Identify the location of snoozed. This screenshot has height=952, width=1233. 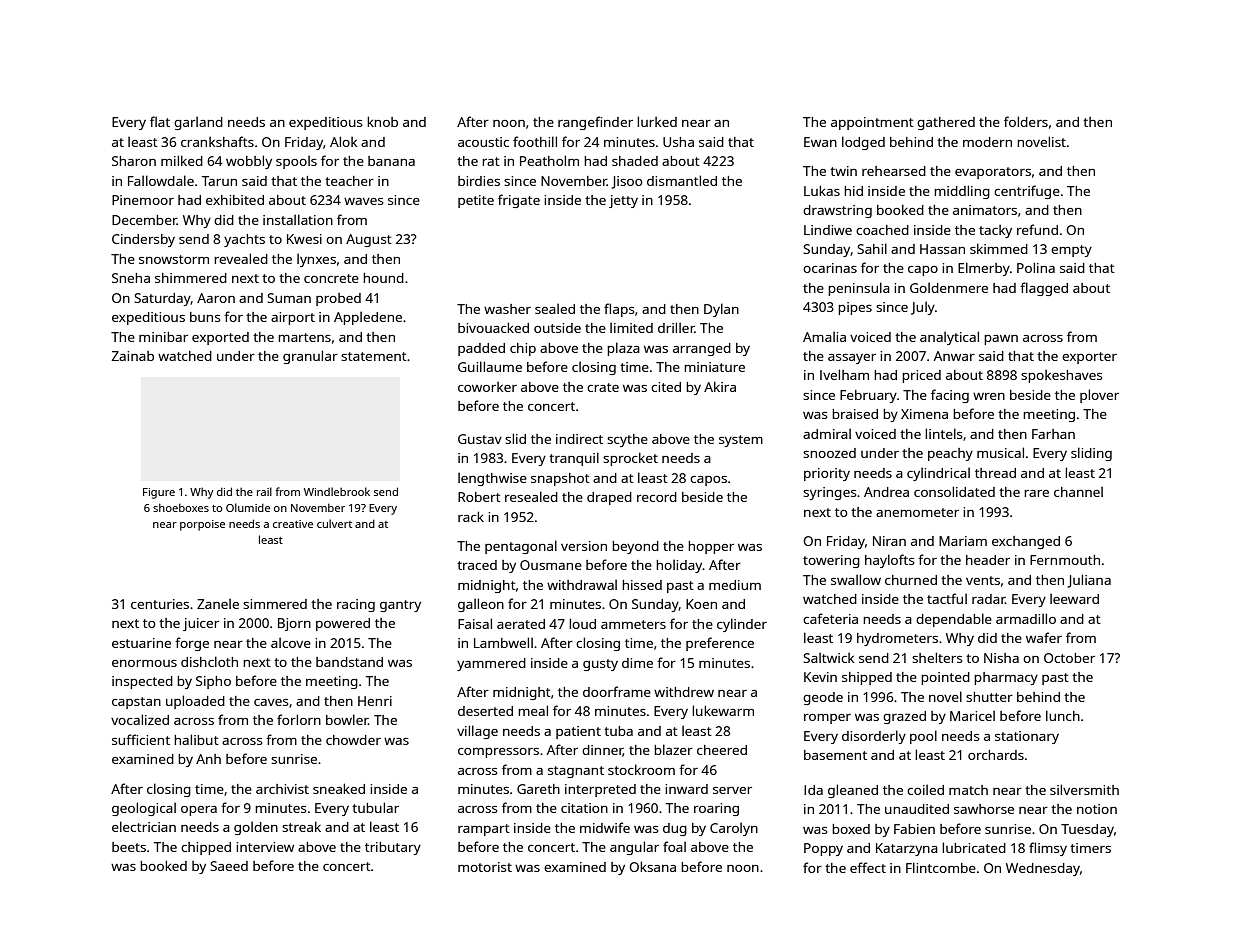
(829, 453).
